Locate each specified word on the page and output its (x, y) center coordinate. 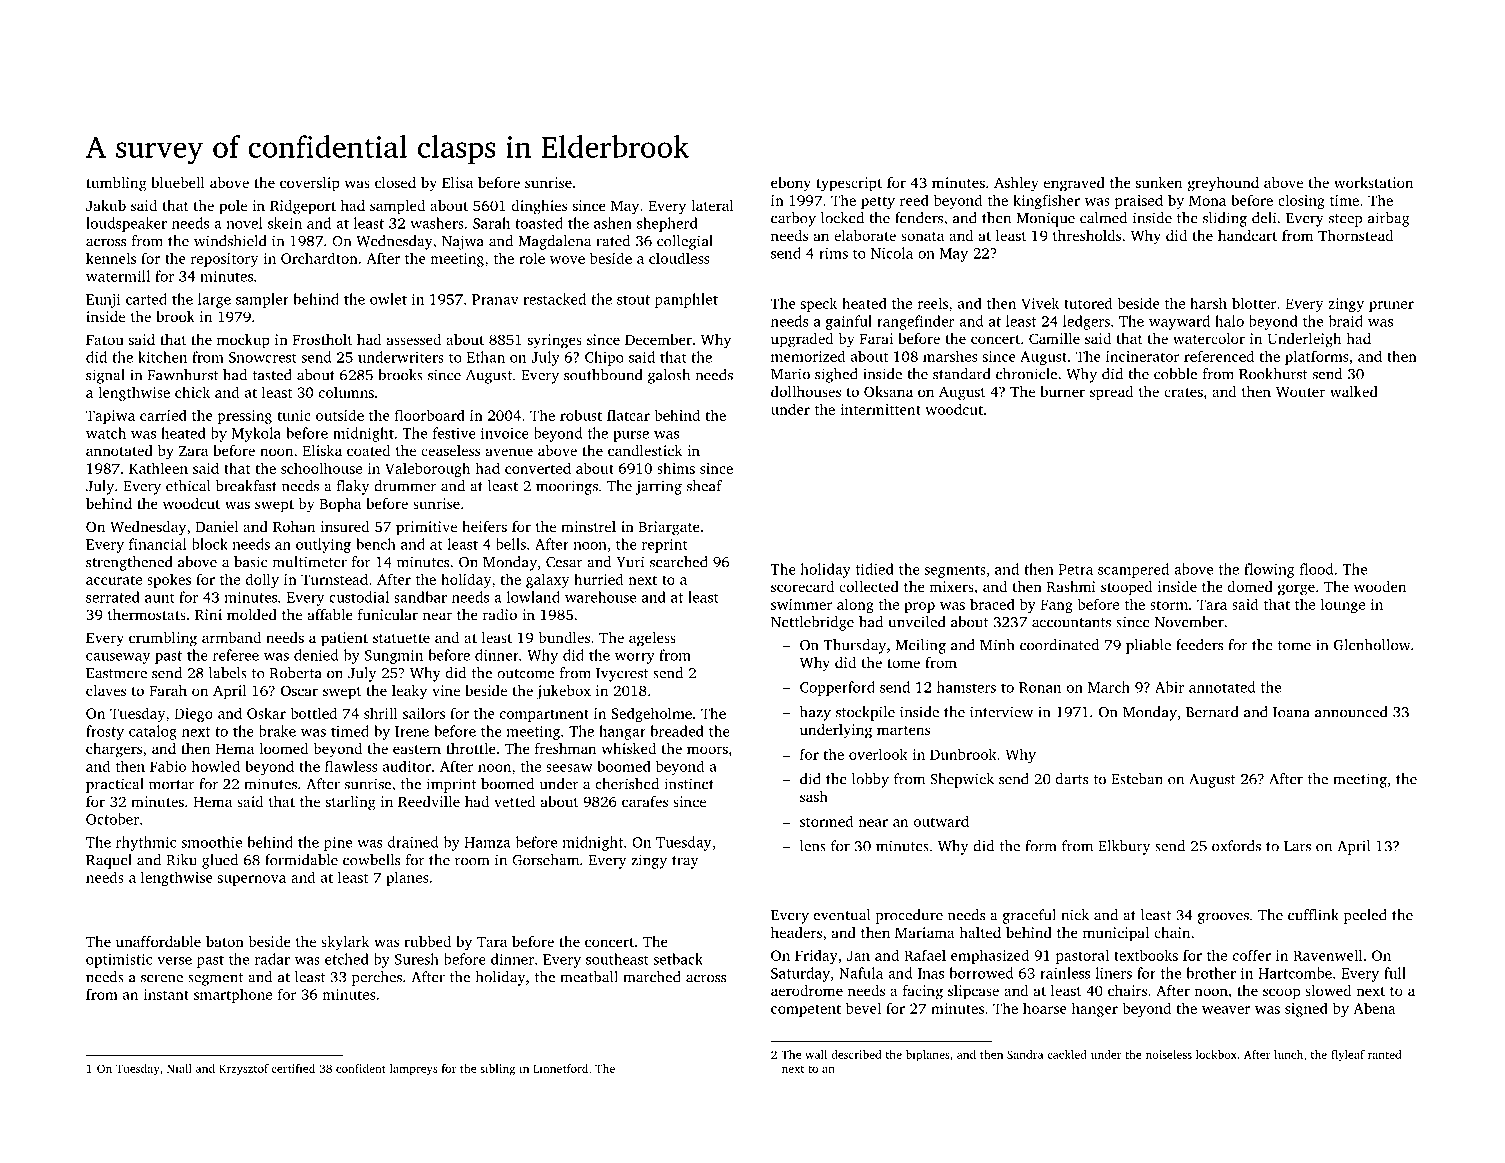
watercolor (1209, 338)
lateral (712, 205)
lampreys (414, 1070)
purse (631, 436)
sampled (397, 207)
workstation (1373, 182)
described (856, 1054)
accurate (114, 580)
